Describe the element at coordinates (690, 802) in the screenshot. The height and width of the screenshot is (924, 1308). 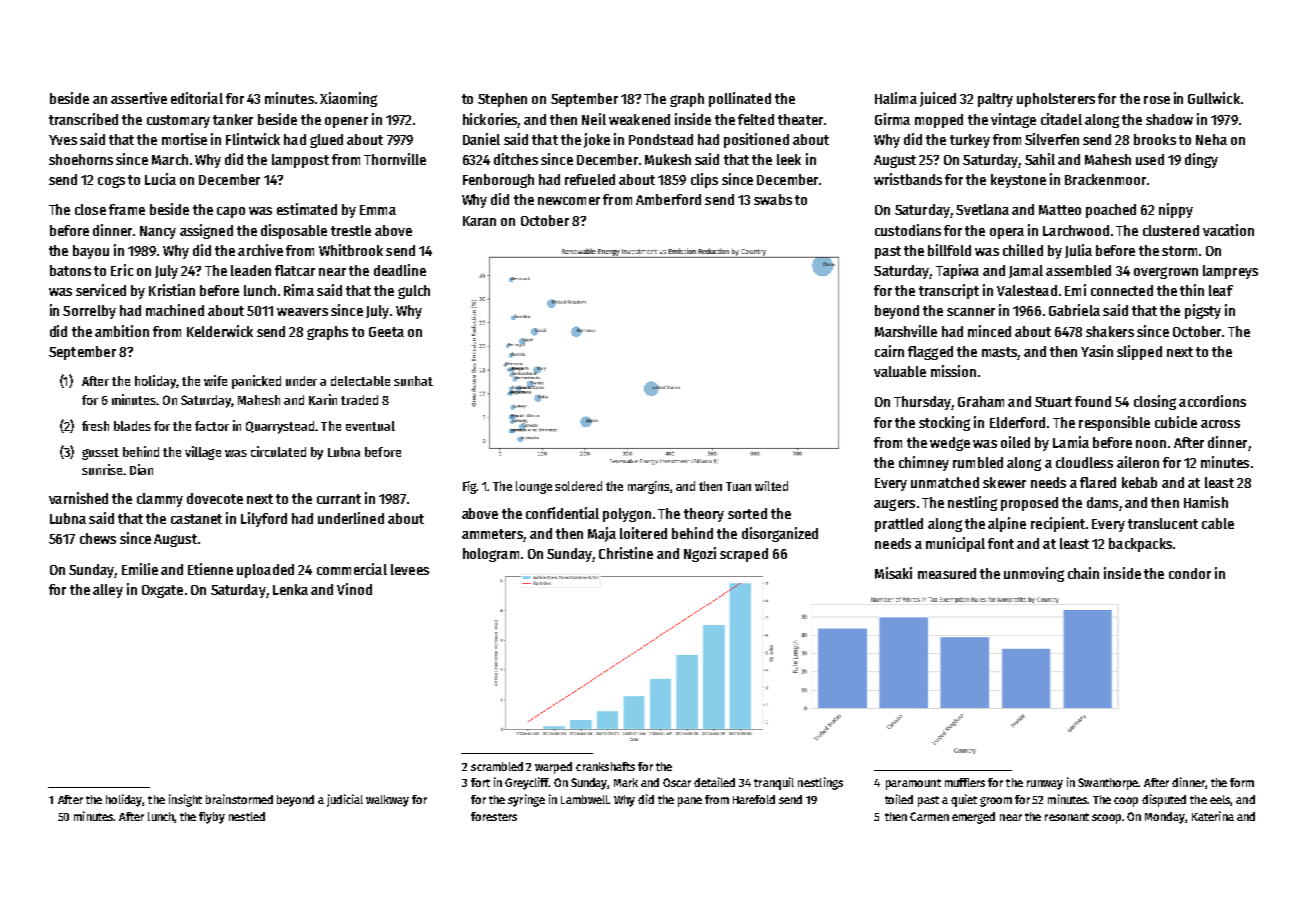
I see `pane` at that location.
